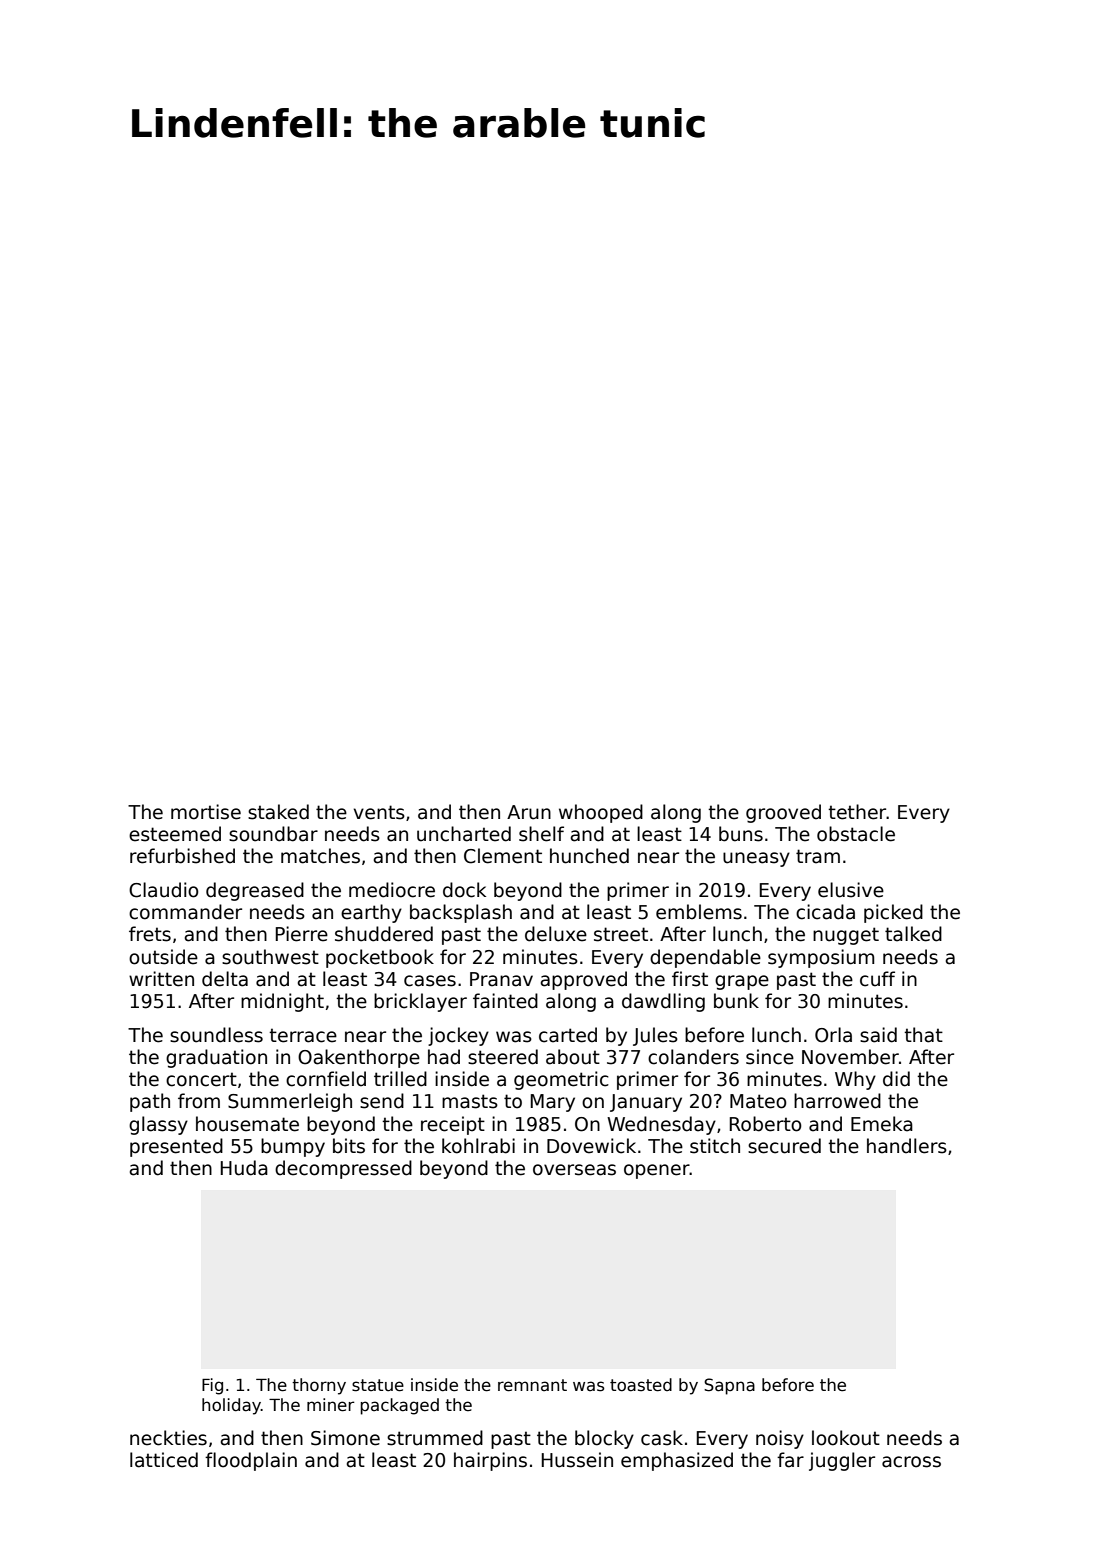 Image resolution: width=1097 pixels, height=1551 pixels. What do you see at coordinates (319, 1386) in the image?
I see `thorny` at bounding box center [319, 1386].
